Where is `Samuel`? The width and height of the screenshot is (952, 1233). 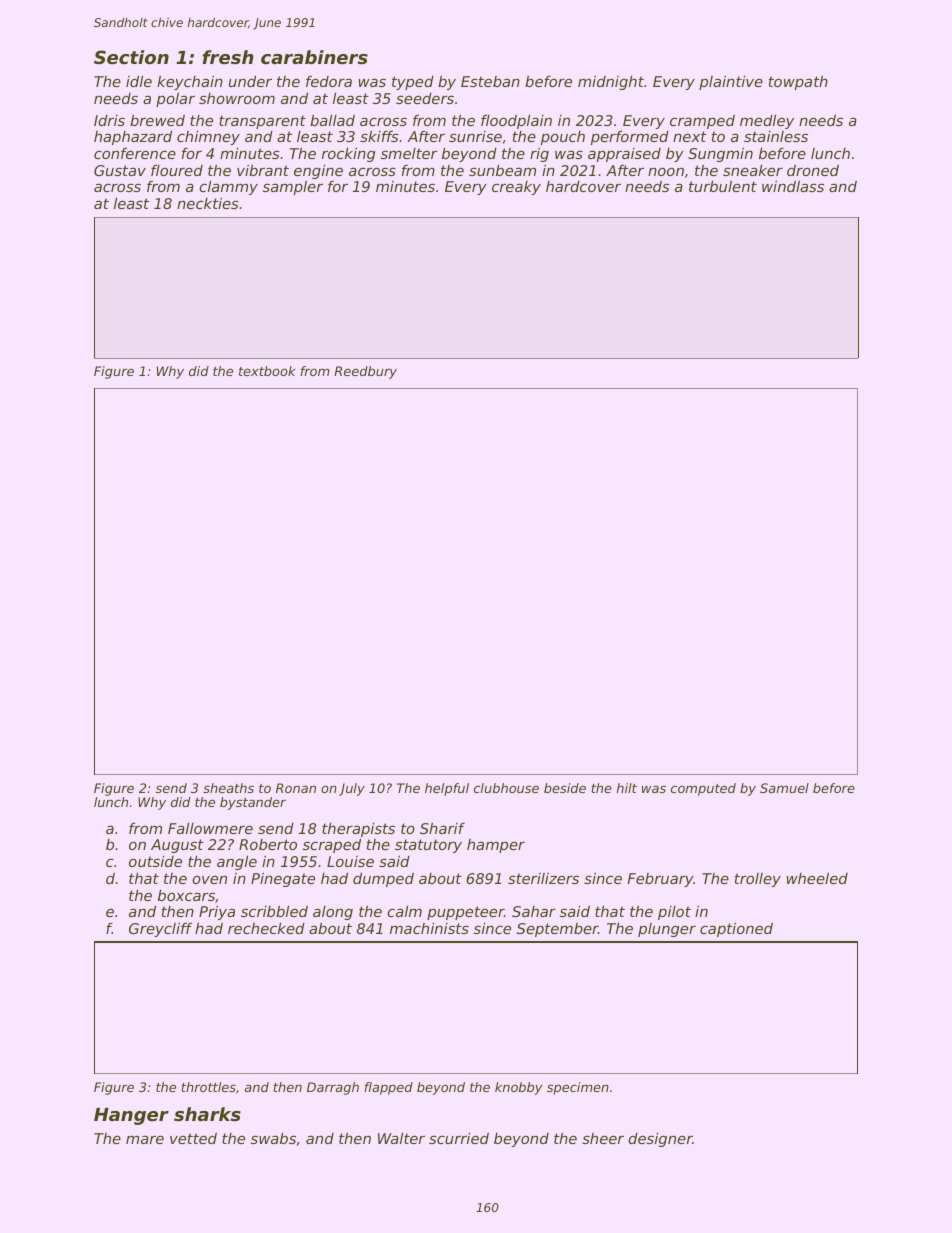 Samuel is located at coordinates (784, 788).
